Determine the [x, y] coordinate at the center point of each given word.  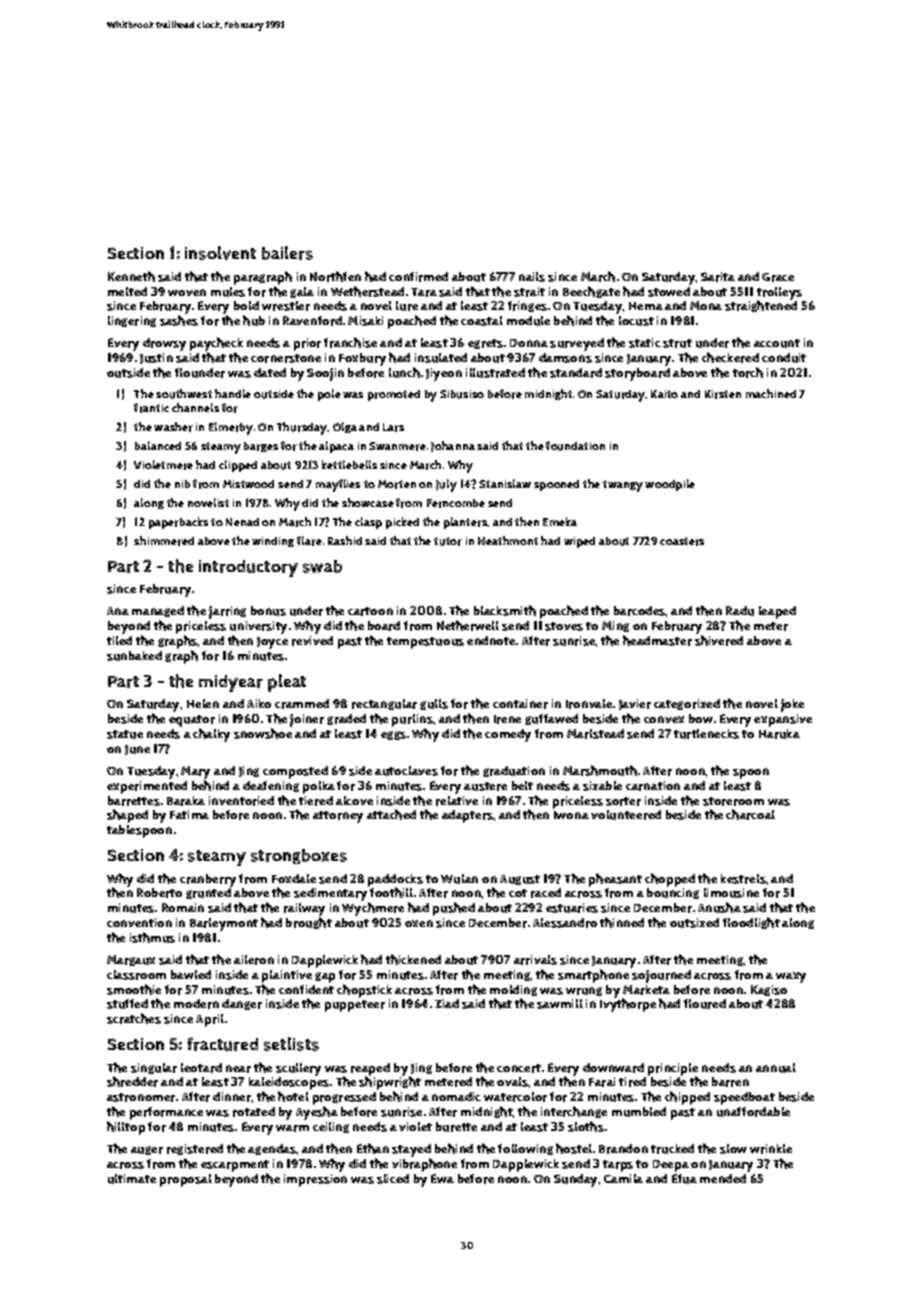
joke [792, 705]
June [137, 750]
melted [127, 291]
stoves [564, 626]
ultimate [132, 1179]
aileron [254, 960]
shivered [719, 640]
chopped [670, 880]
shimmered [164, 541]
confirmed [418, 277]
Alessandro [565, 923]
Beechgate [591, 292]
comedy [508, 735]
